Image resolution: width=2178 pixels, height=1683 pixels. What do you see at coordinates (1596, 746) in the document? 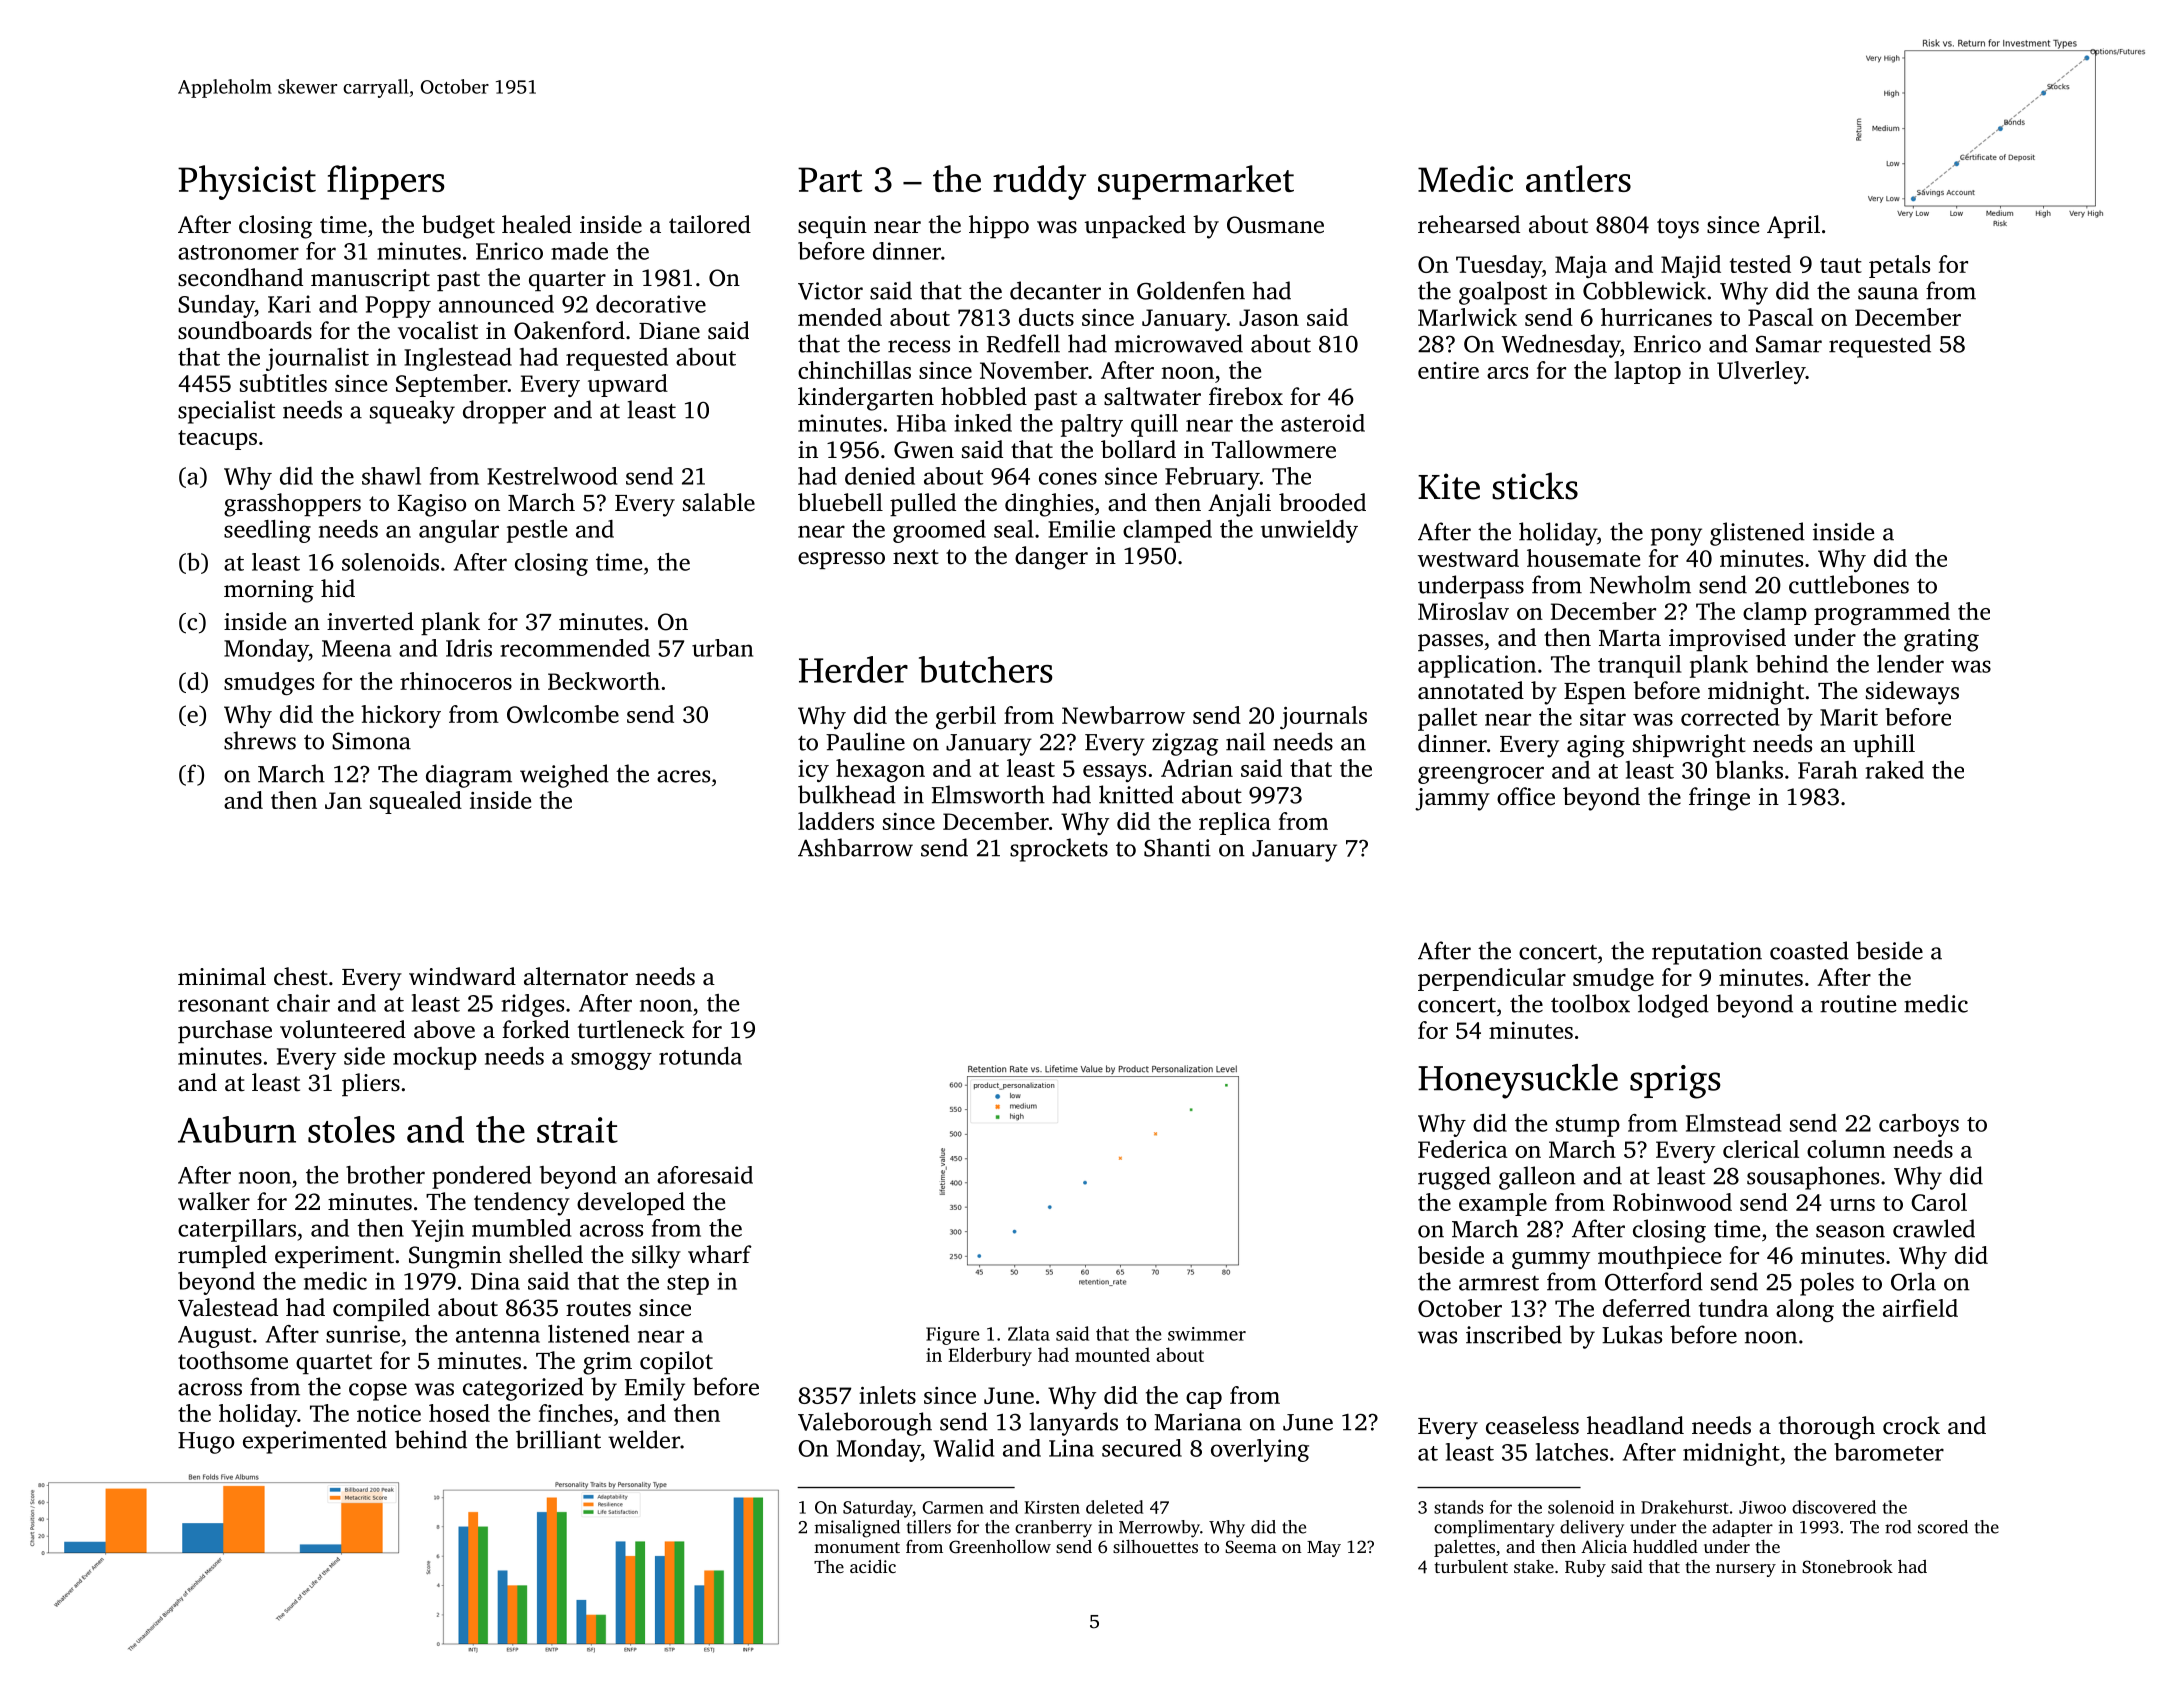
I see `aging` at bounding box center [1596, 746].
